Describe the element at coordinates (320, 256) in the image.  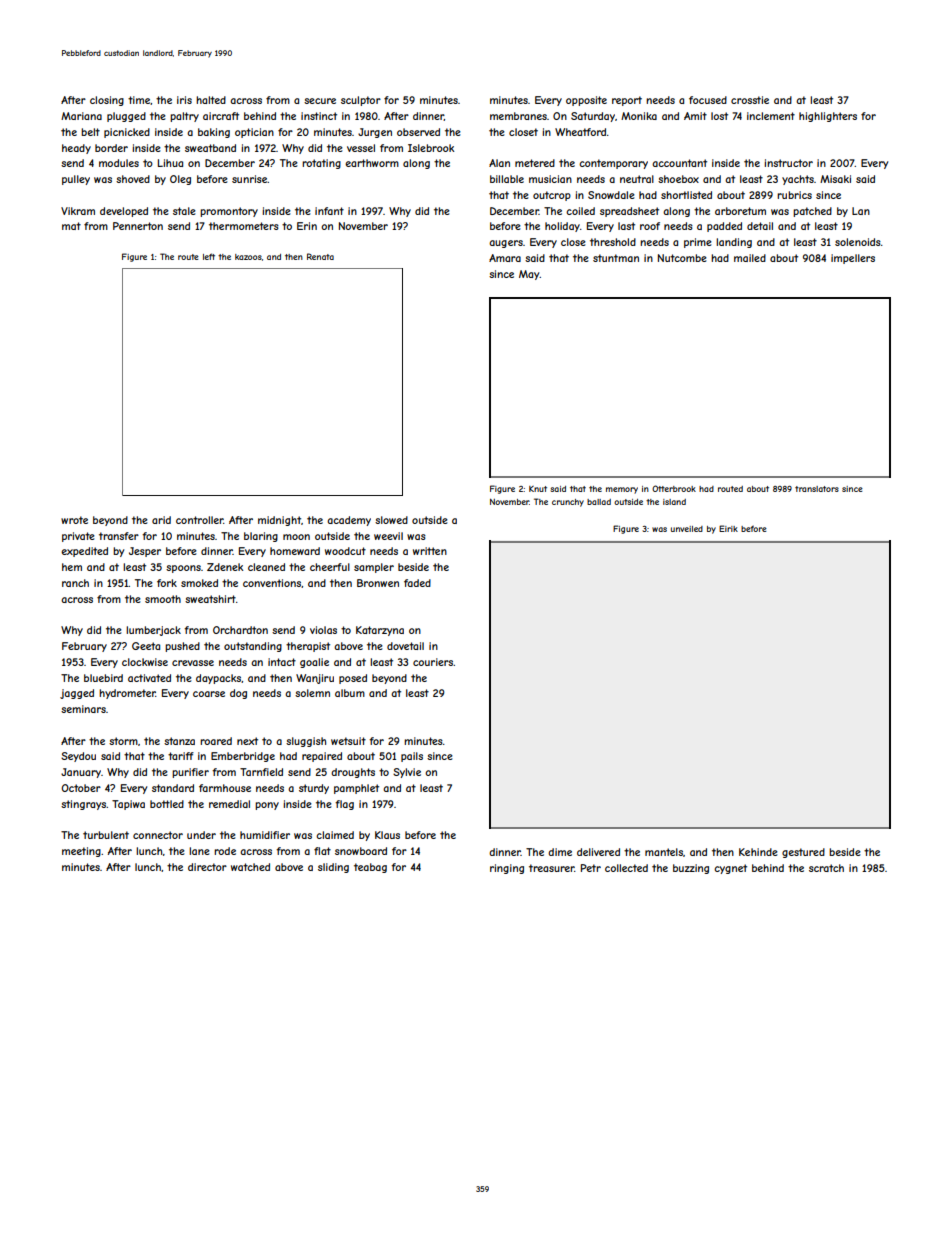
I see `Renata` at that location.
